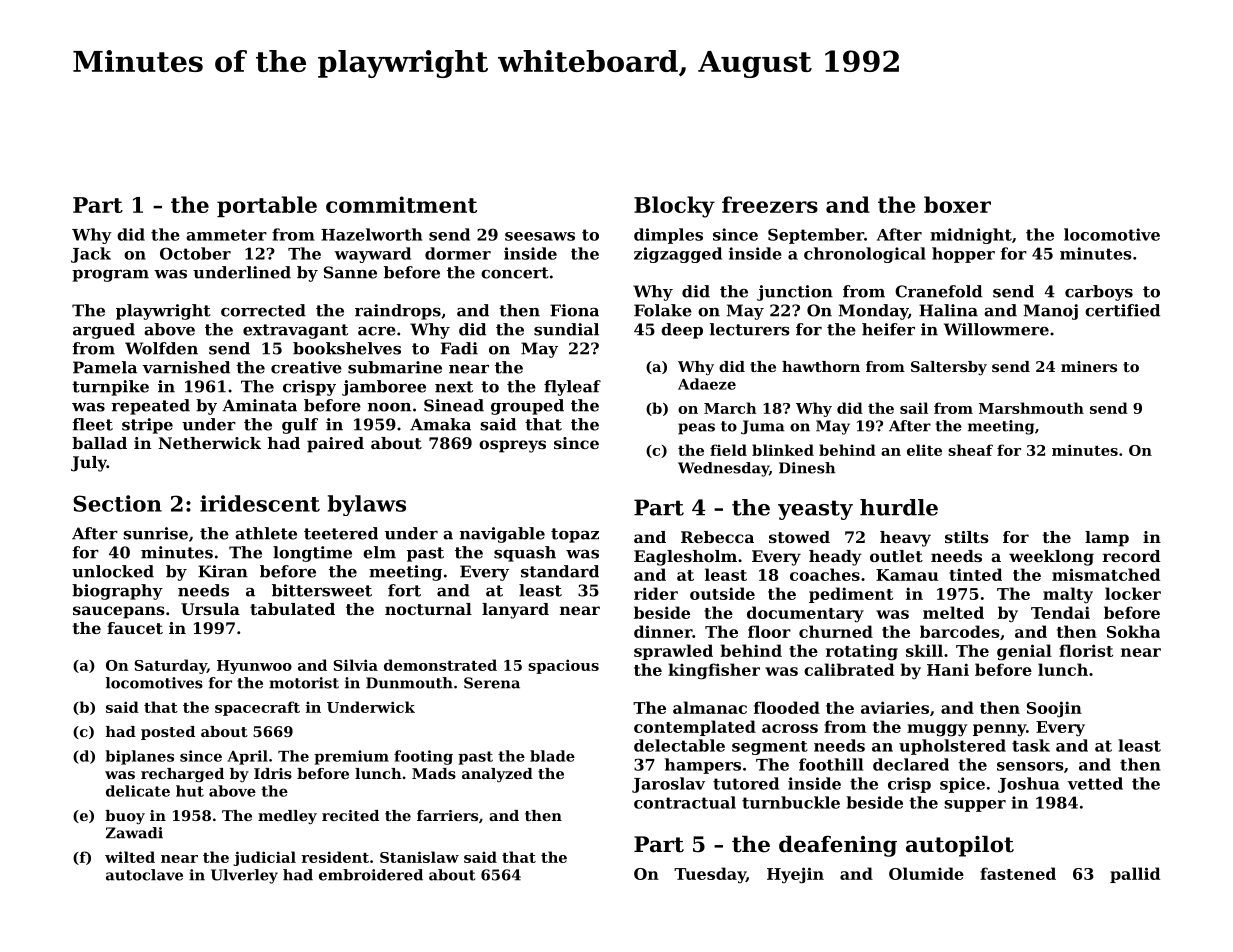  What do you see at coordinates (300, 426) in the image?
I see `gulf` at bounding box center [300, 426].
